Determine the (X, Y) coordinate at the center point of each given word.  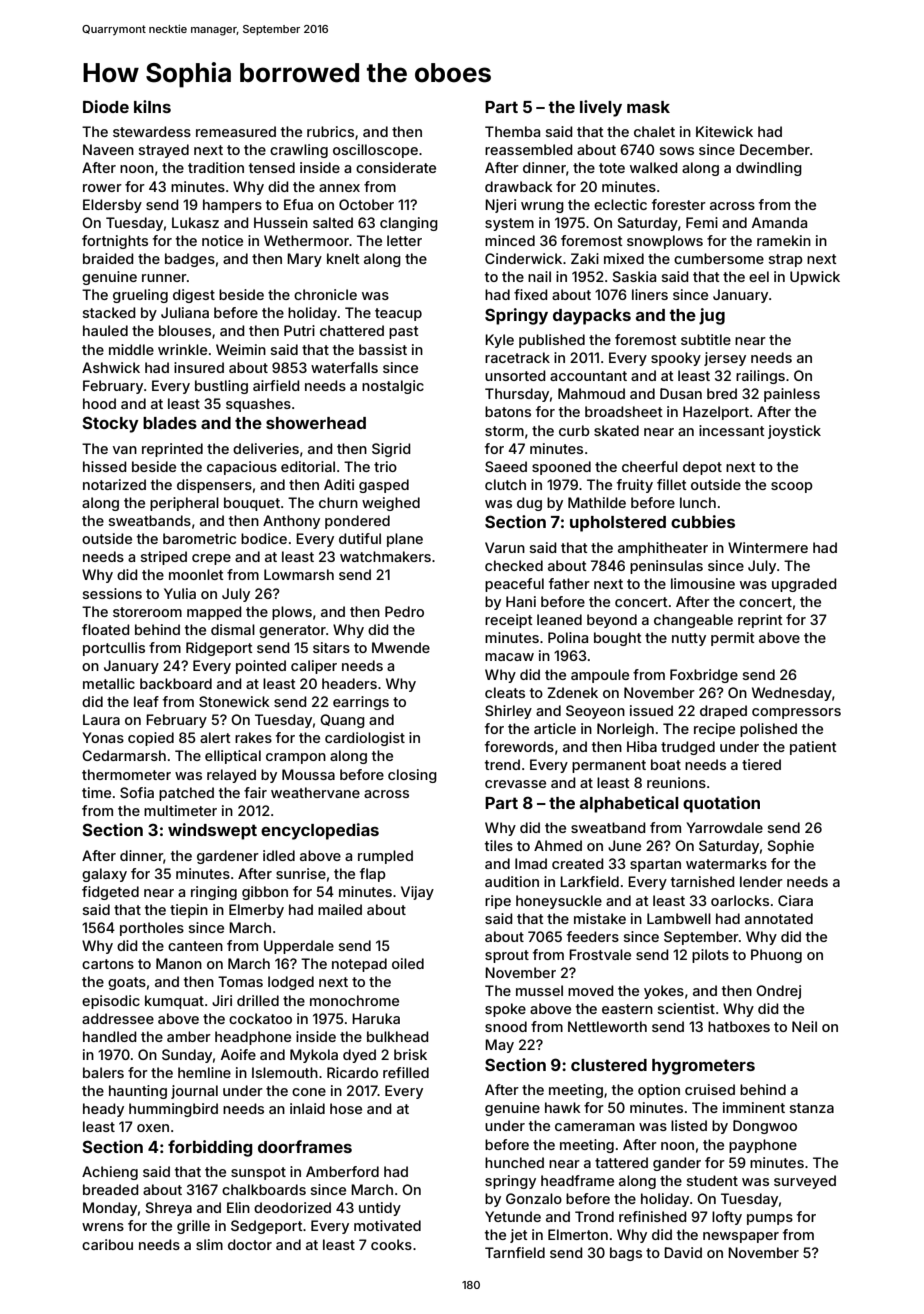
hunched (514, 1162)
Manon (179, 963)
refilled (406, 1072)
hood (99, 403)
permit (733, 639)
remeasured (236, 131)
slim (209, 1244)
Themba (512, 131)
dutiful (360, 538)
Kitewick (724, 131)
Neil (804, 1026)
